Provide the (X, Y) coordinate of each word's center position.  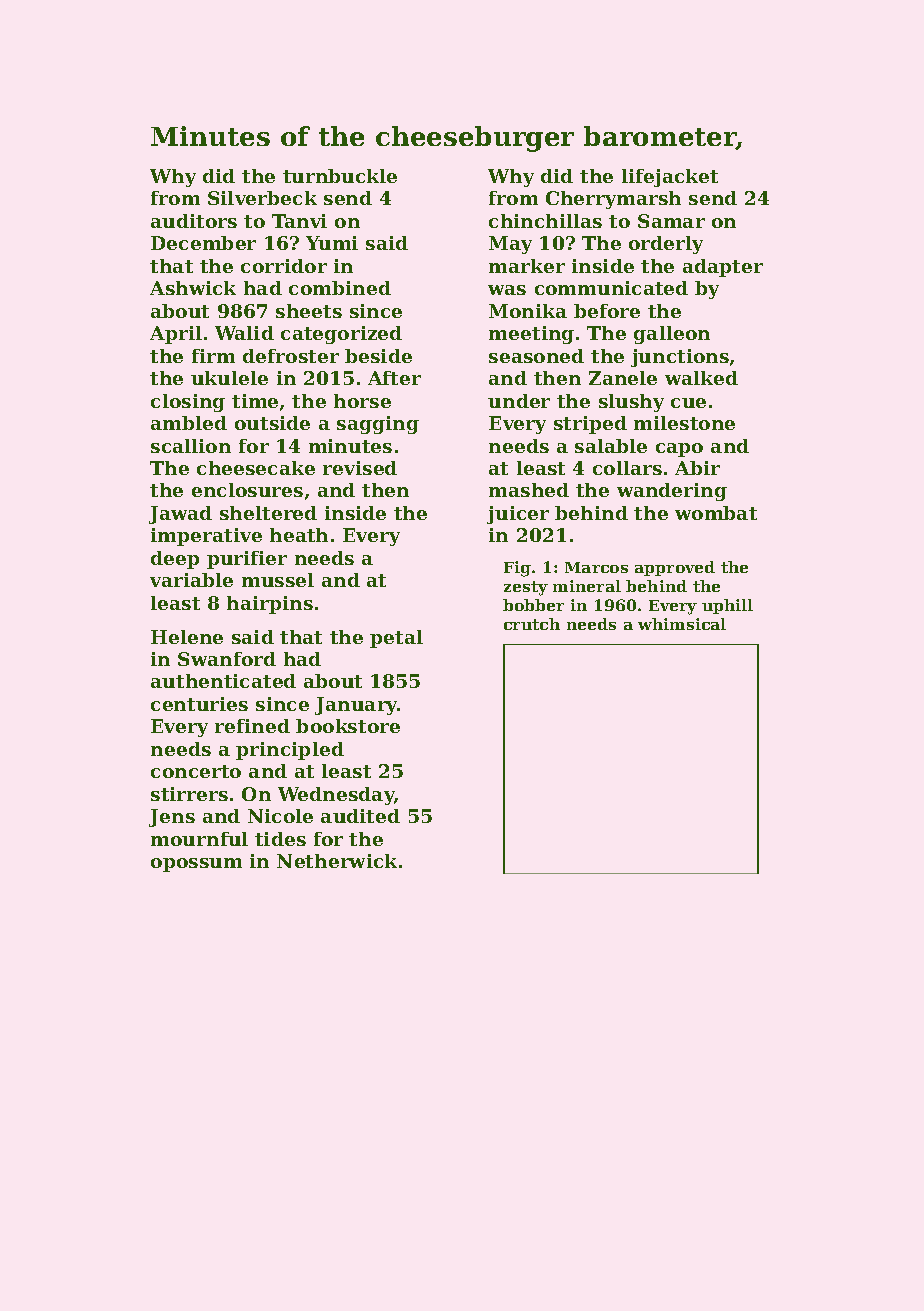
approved (675, 568)
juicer (518, 515)
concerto (196, 771)
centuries (199, 704)
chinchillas (545, 221)
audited (360, 816)
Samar (671, 221)
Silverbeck (262, 198)
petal (396, 639)
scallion (191, 446)
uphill (727, 606)
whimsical (682, 624)
